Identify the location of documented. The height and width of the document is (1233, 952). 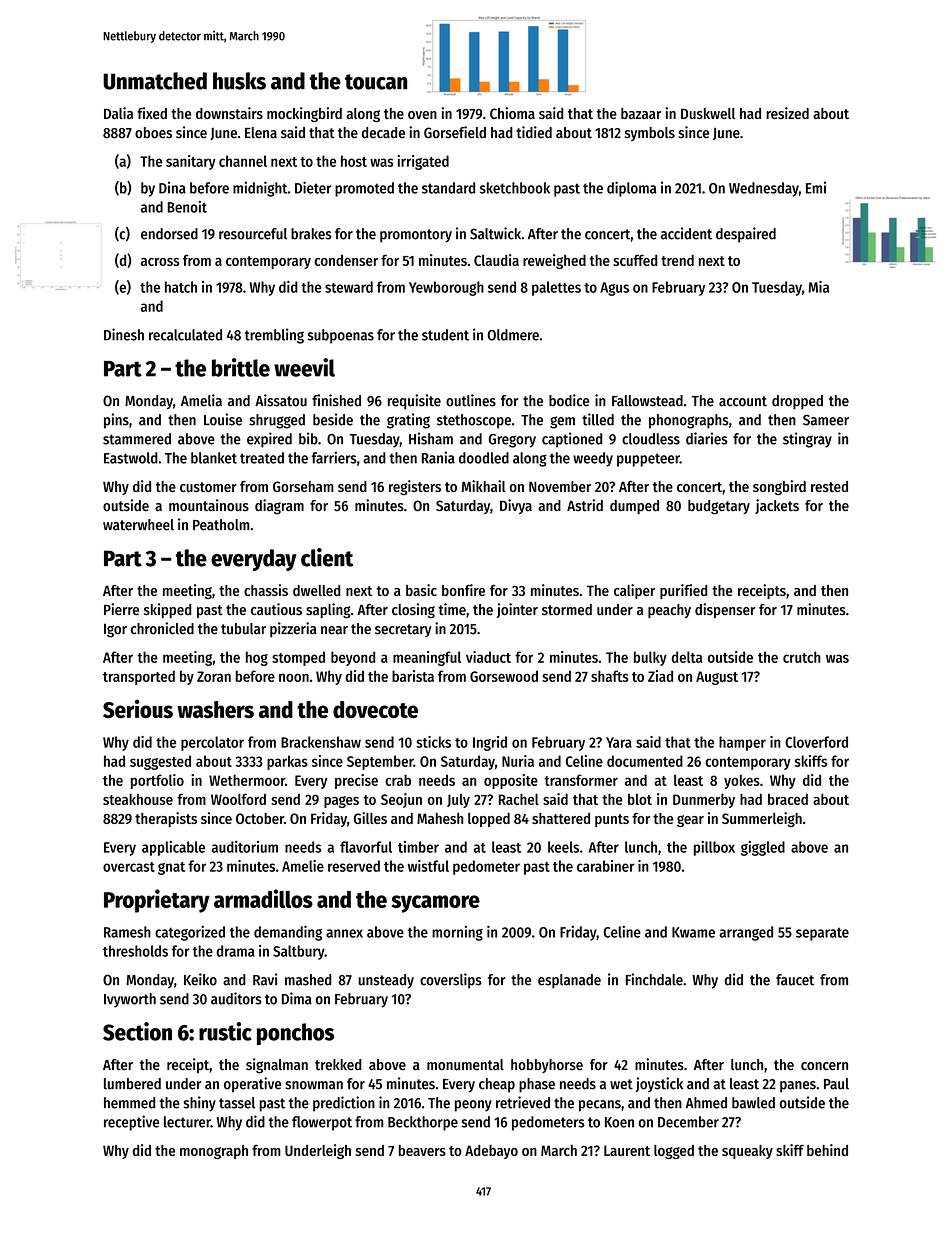
(645, 761).
